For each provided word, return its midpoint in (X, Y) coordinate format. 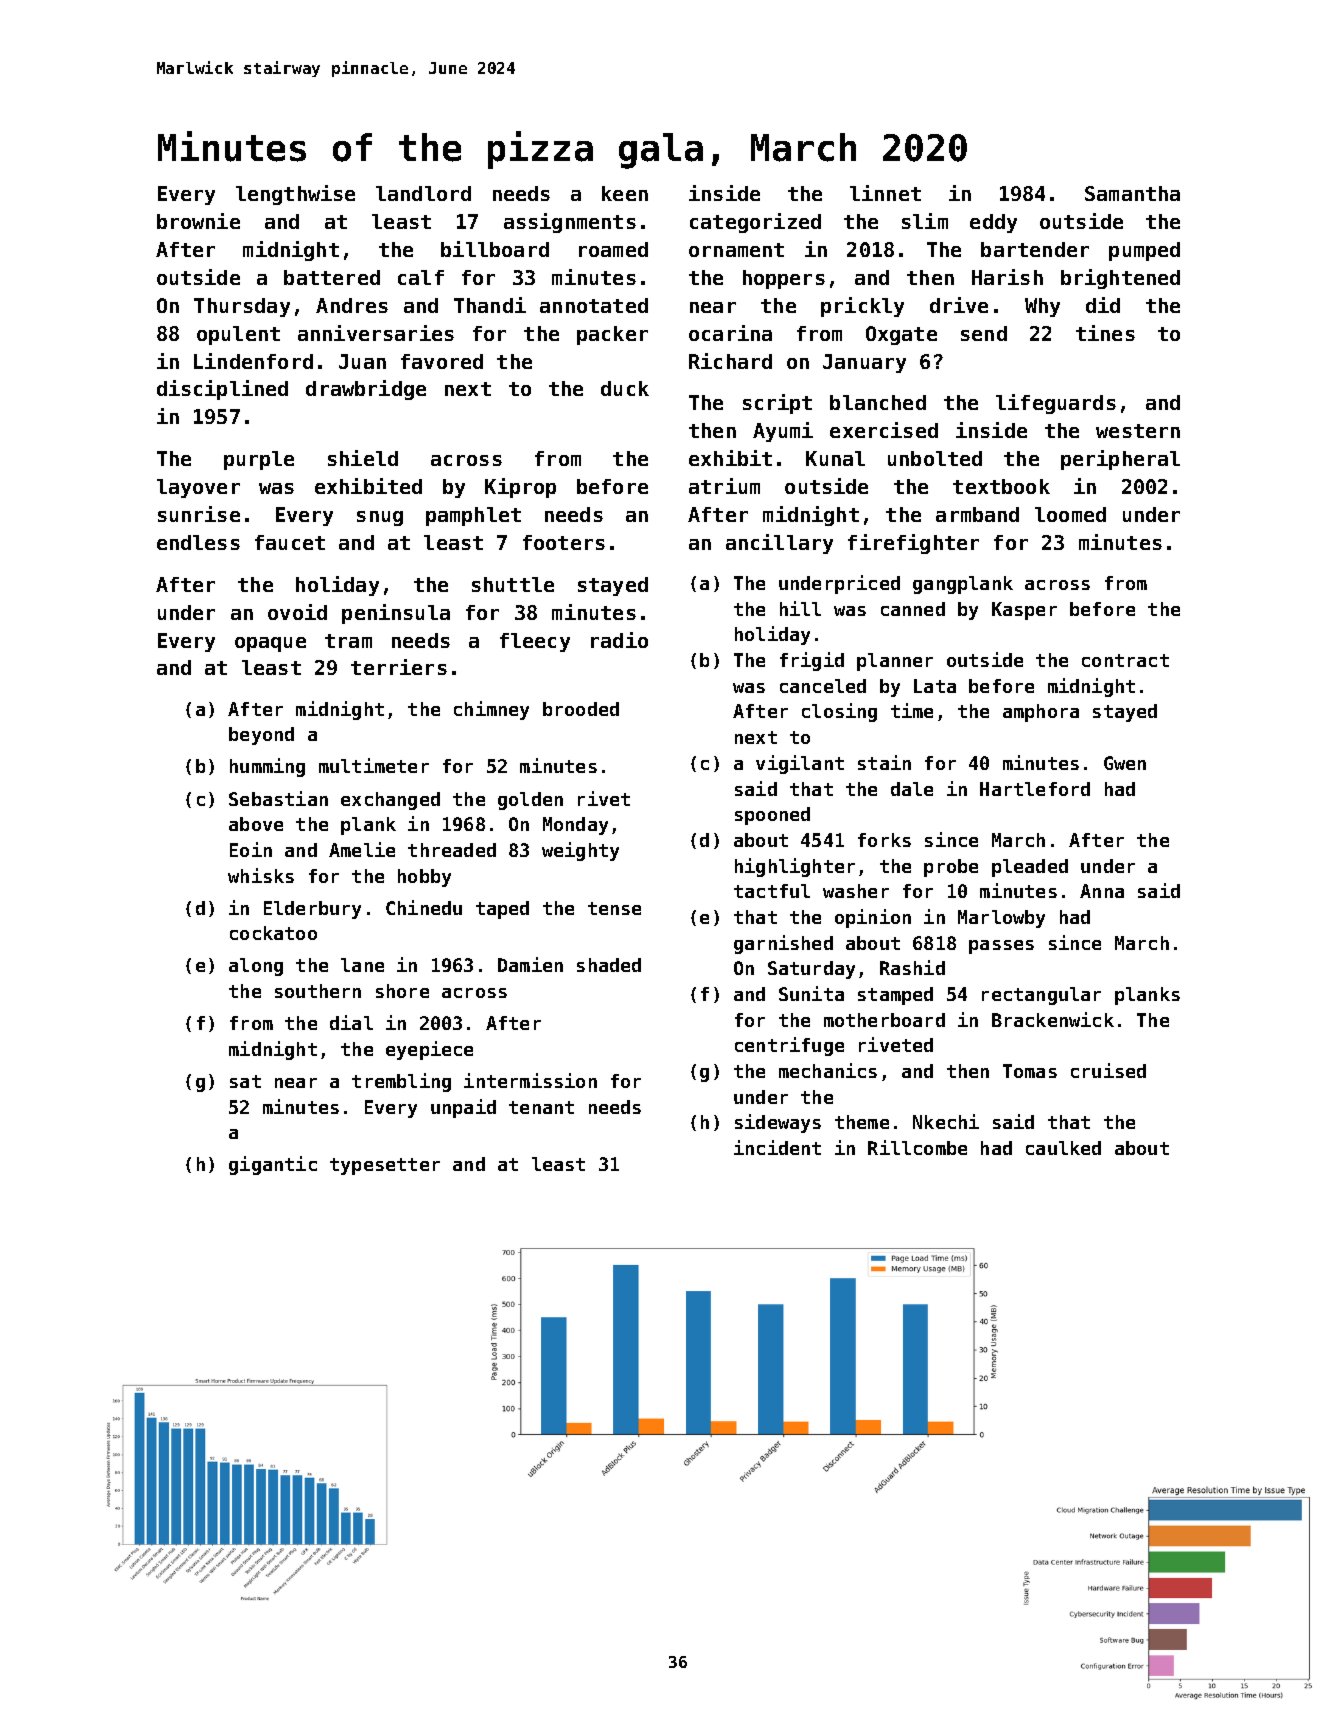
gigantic (273, 1165)
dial (351, 1022)
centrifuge (789, 1046)
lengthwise (295, 195)
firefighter (913, 544)
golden (530, 801)
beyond (261, 736)
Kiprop (520, 488)
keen (625, 193)
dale (912, 789)
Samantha (1132, 193)
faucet (290, 542)
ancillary (779, 544)
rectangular (1041, 996)
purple (259, 460)
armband (977, 514)
